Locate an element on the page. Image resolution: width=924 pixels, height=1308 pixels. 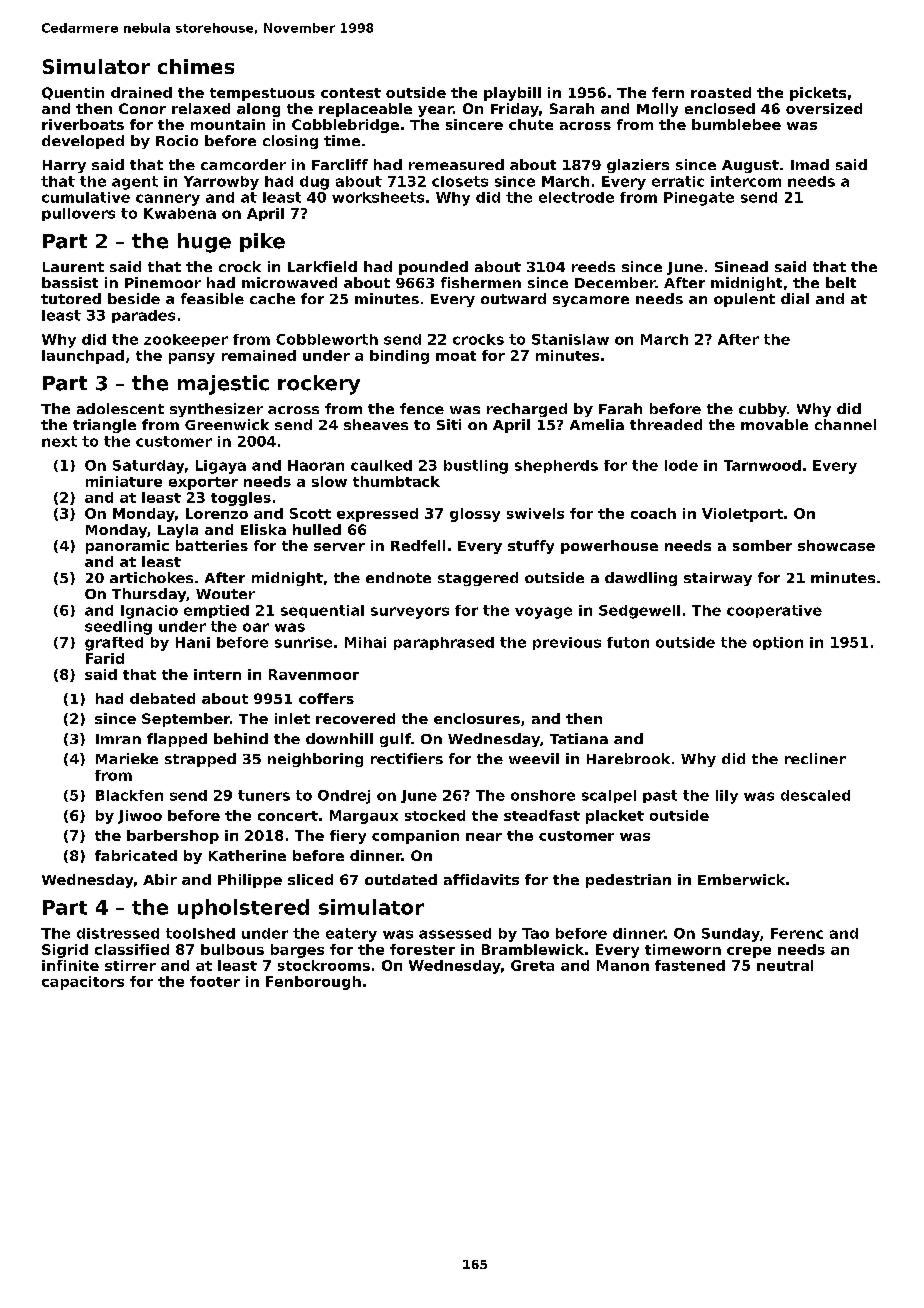
oar is located at coordinates (256, 627).
